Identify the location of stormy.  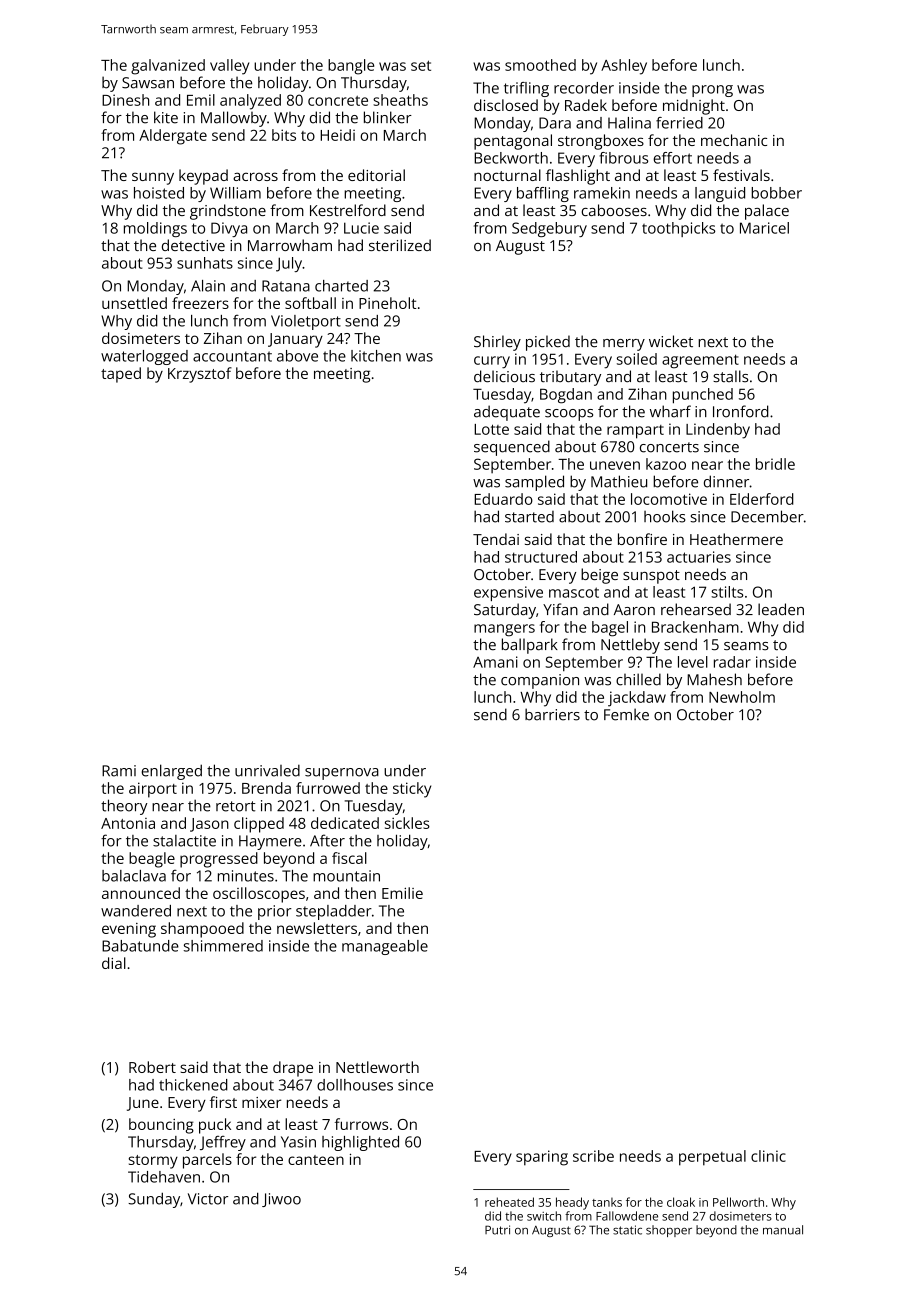
(153, 1162).
